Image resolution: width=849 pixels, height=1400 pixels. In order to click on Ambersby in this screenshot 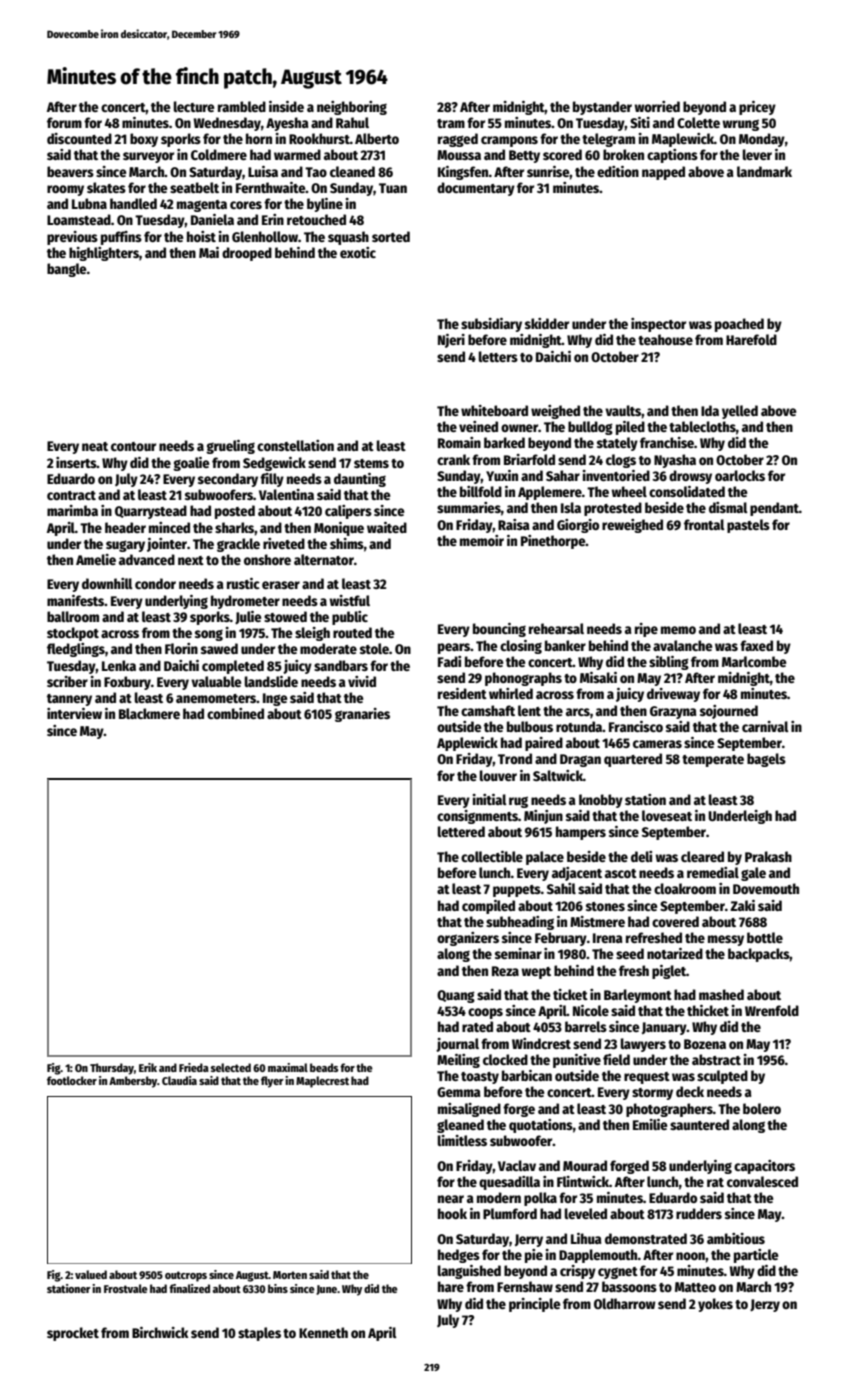, I will do `click(133, 1082)`.
